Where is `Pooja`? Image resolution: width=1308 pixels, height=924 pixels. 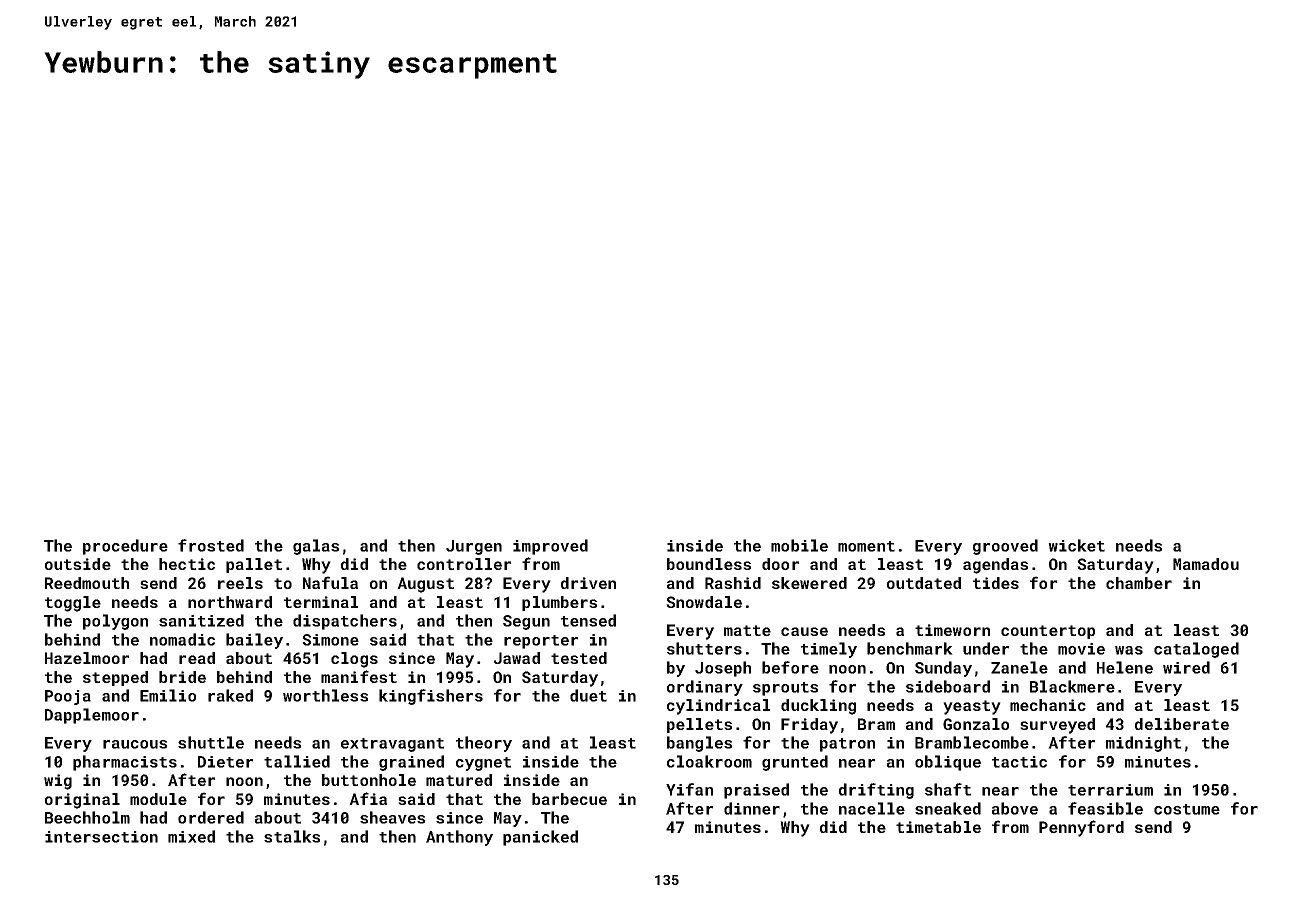 Pooja is located at coordinates (68, 697).
